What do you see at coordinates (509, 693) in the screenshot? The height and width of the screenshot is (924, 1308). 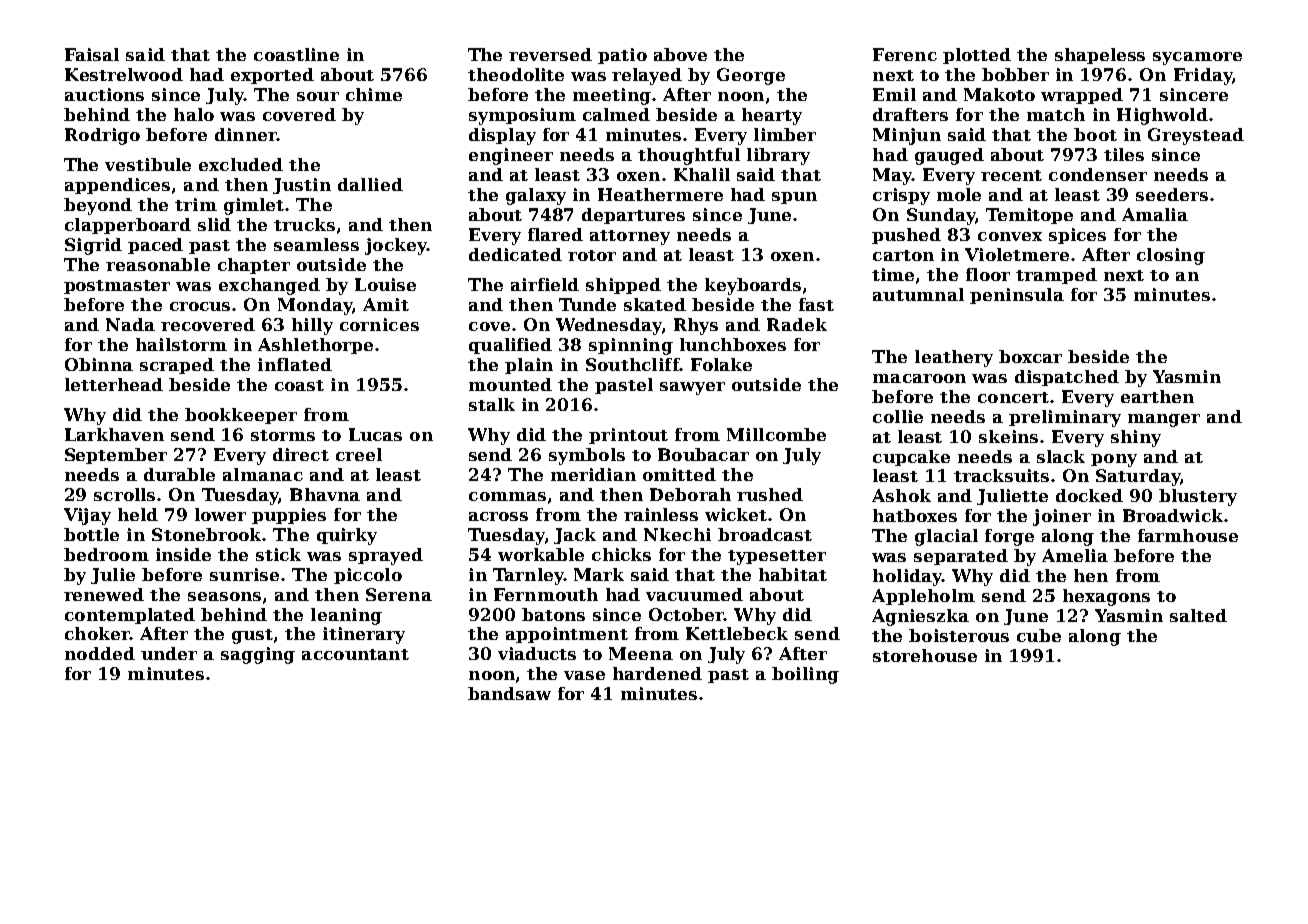 I see `bandsaw` at bounding box center [509, 693].
